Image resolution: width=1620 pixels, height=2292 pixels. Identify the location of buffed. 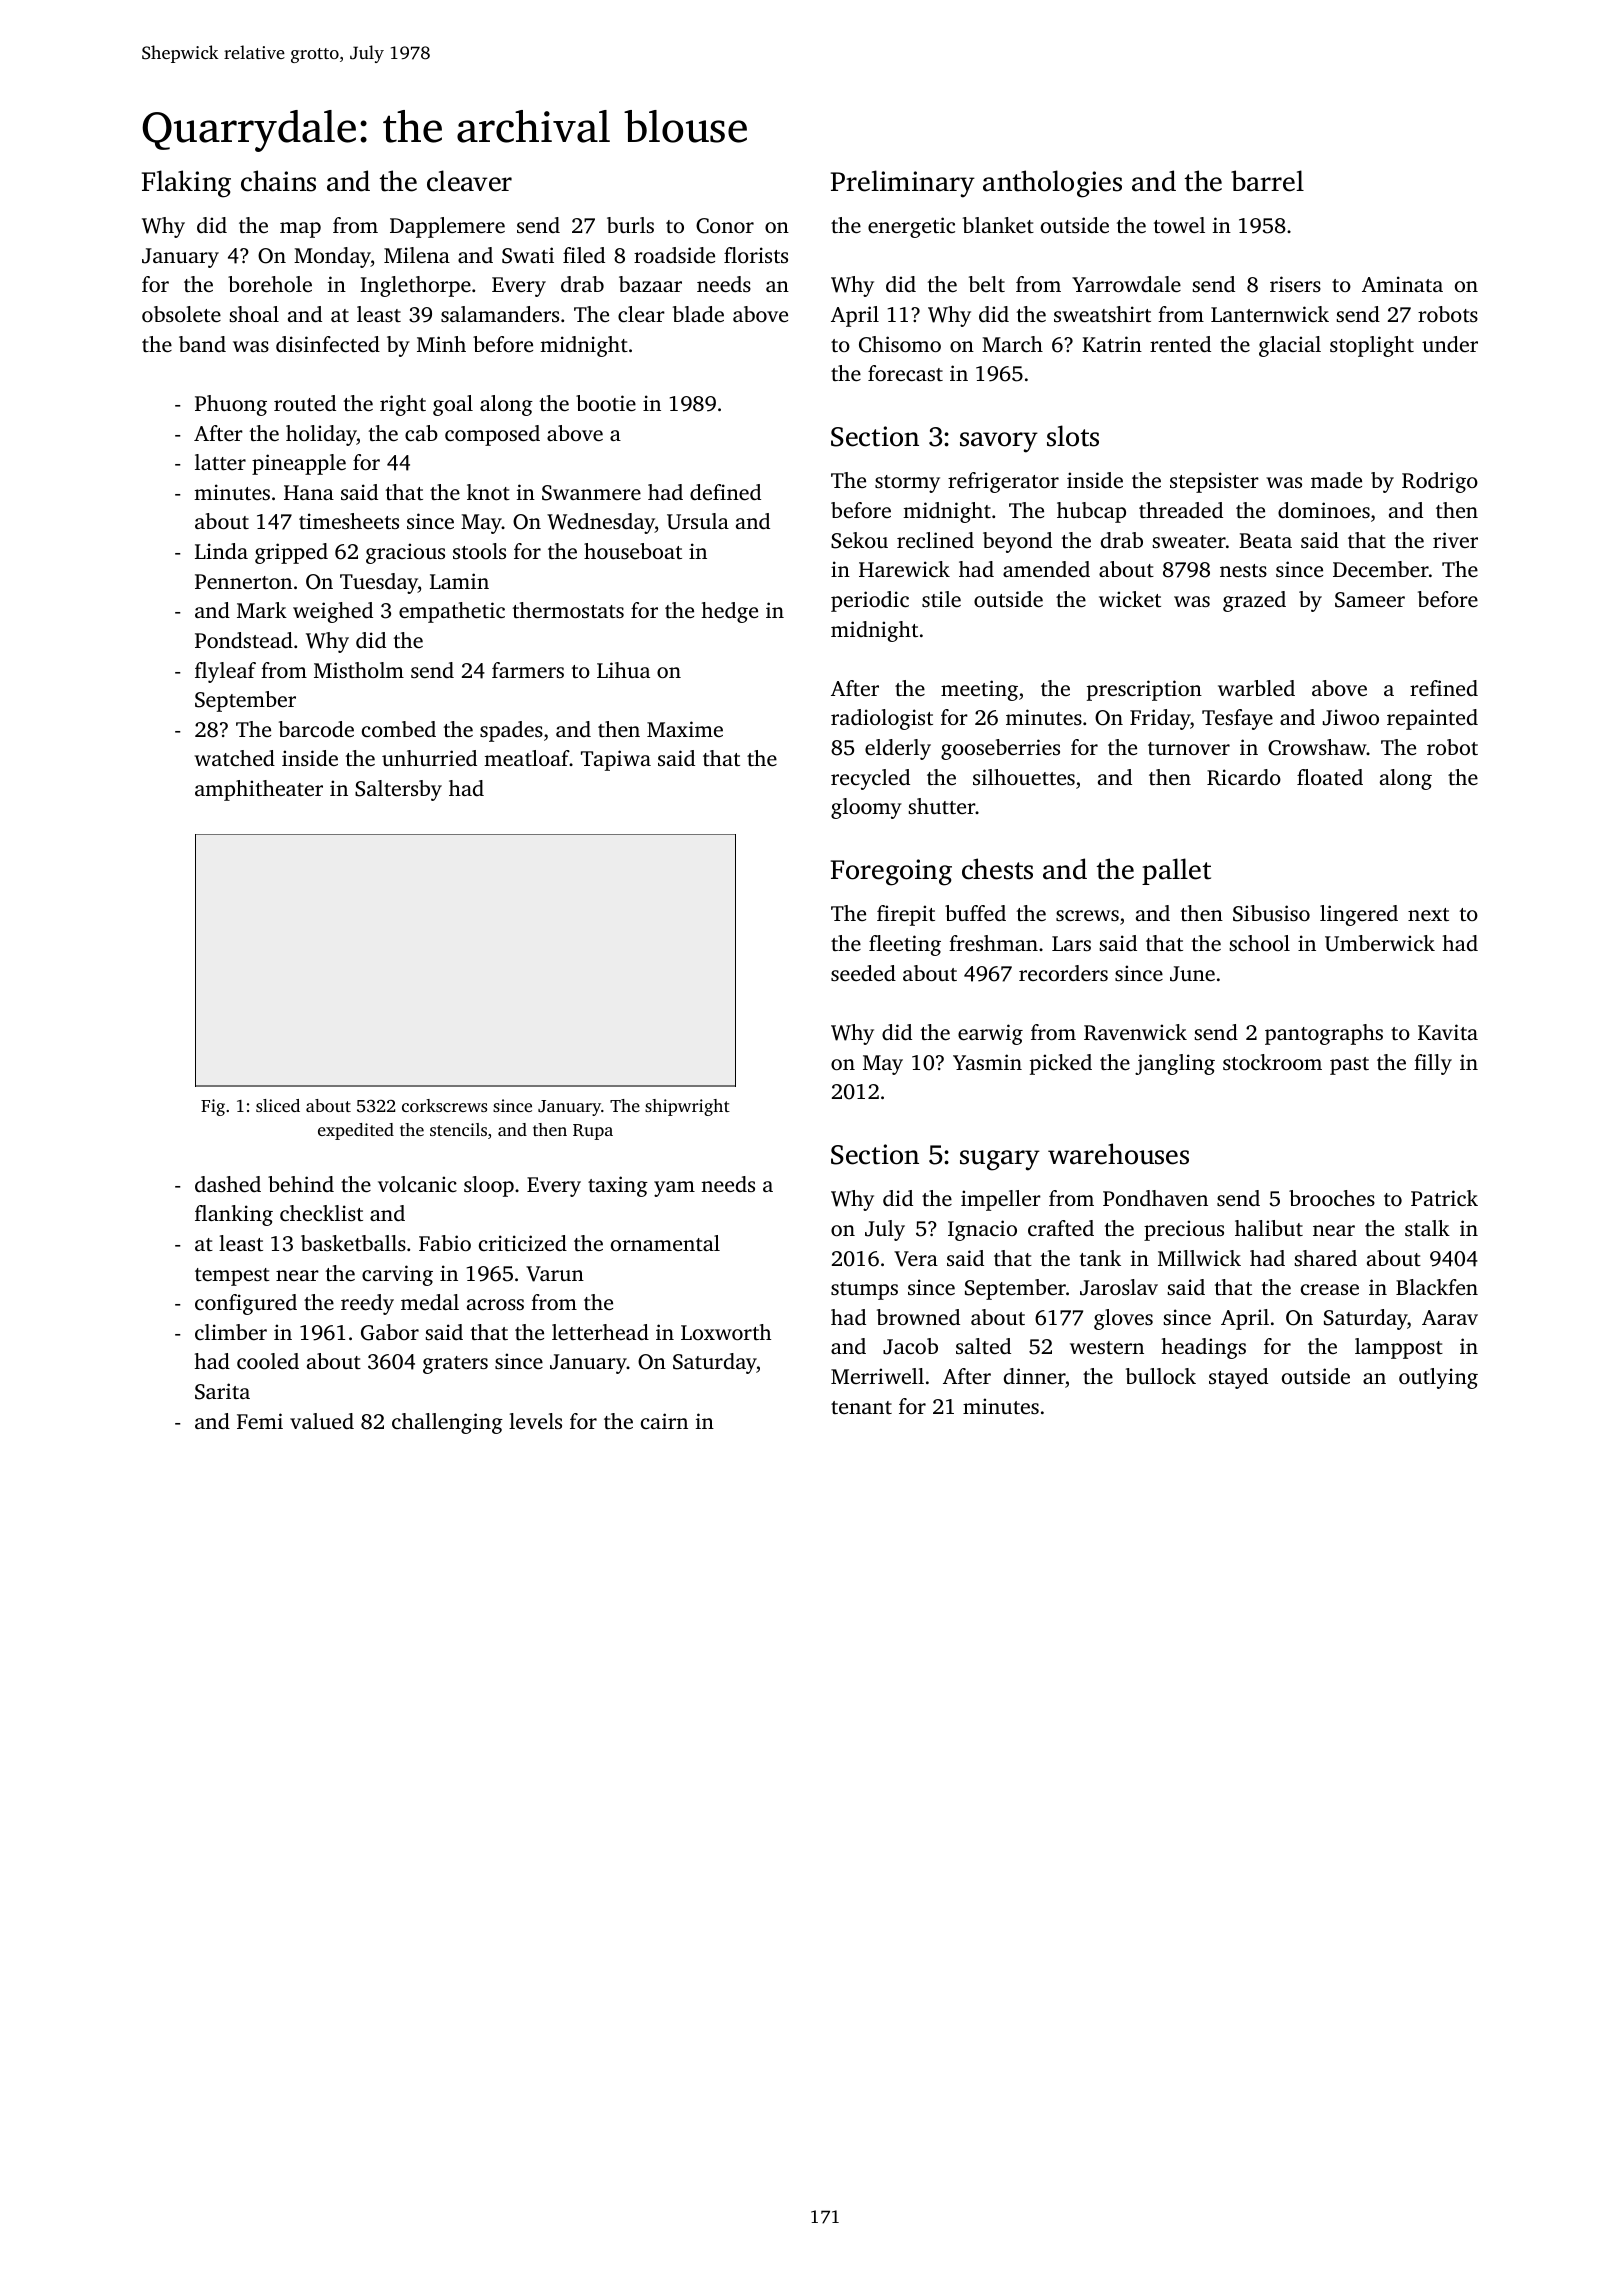
(975, 913).
